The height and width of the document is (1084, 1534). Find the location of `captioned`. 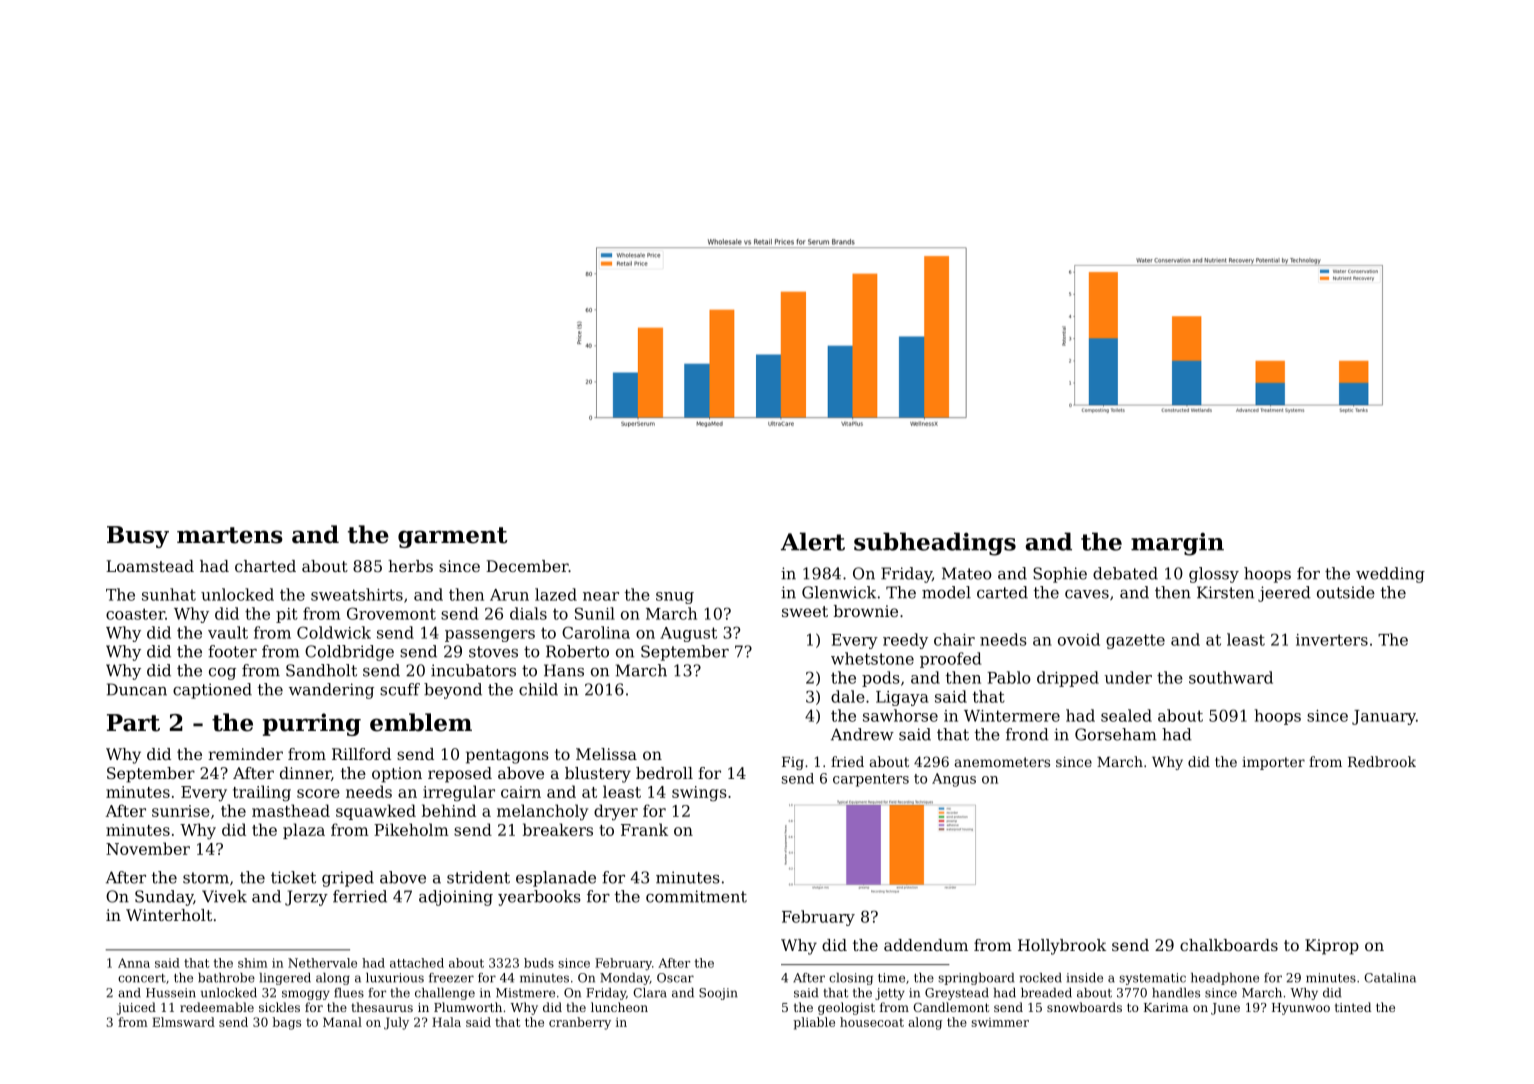

captioned is located at coordinates (212, 691).
